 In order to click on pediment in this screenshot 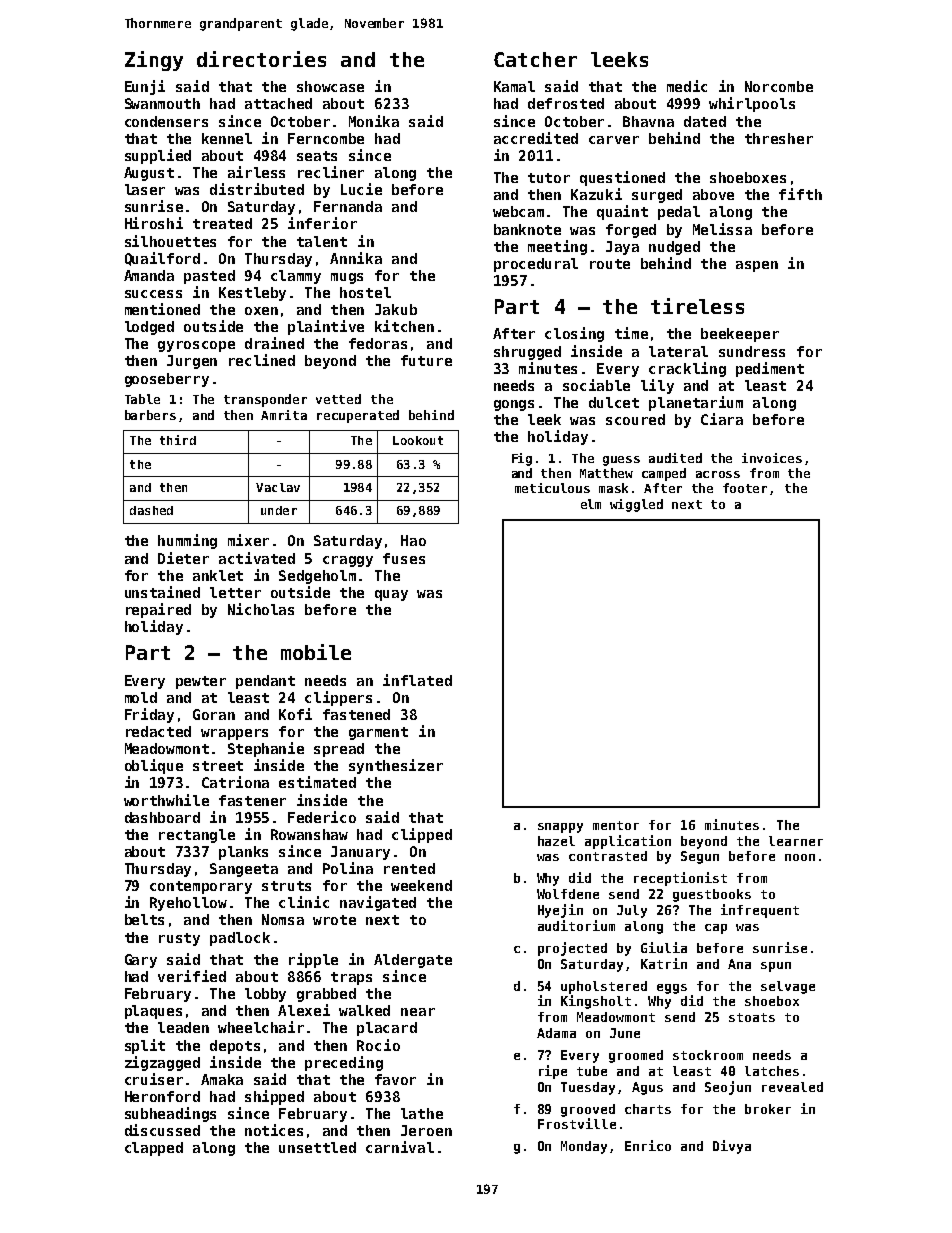, I will do `click(770, 369)`.
